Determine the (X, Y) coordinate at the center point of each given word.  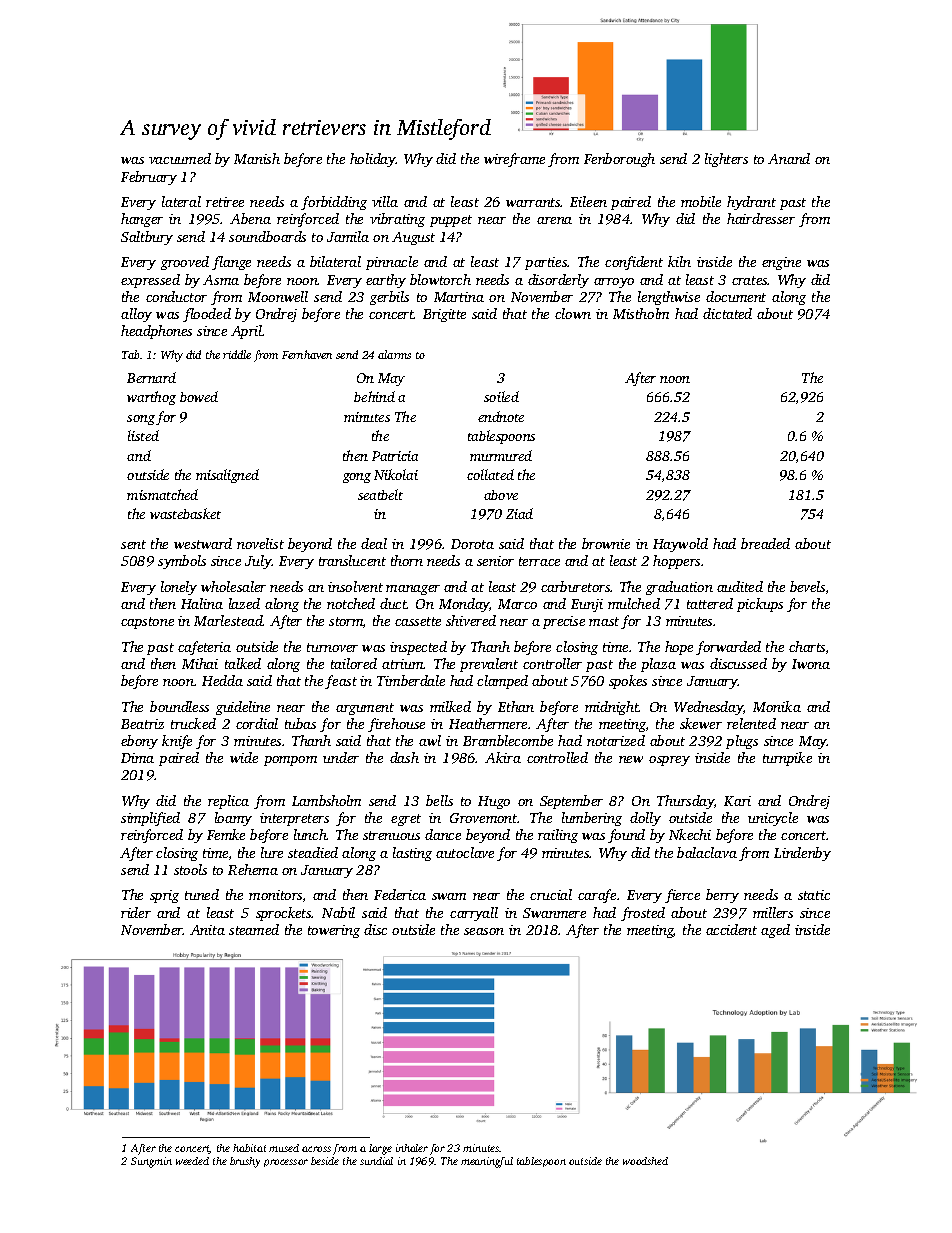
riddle (237, 354)
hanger (142, 220)
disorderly (558, 281)
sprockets (284, 914)
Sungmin (151, 1162)
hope (679, 648)
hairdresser (761, 218)
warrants (533, 202)
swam (449, 896)
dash (404, 757)
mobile (701, 201)
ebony (139, 742)
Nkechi (690, 834)
